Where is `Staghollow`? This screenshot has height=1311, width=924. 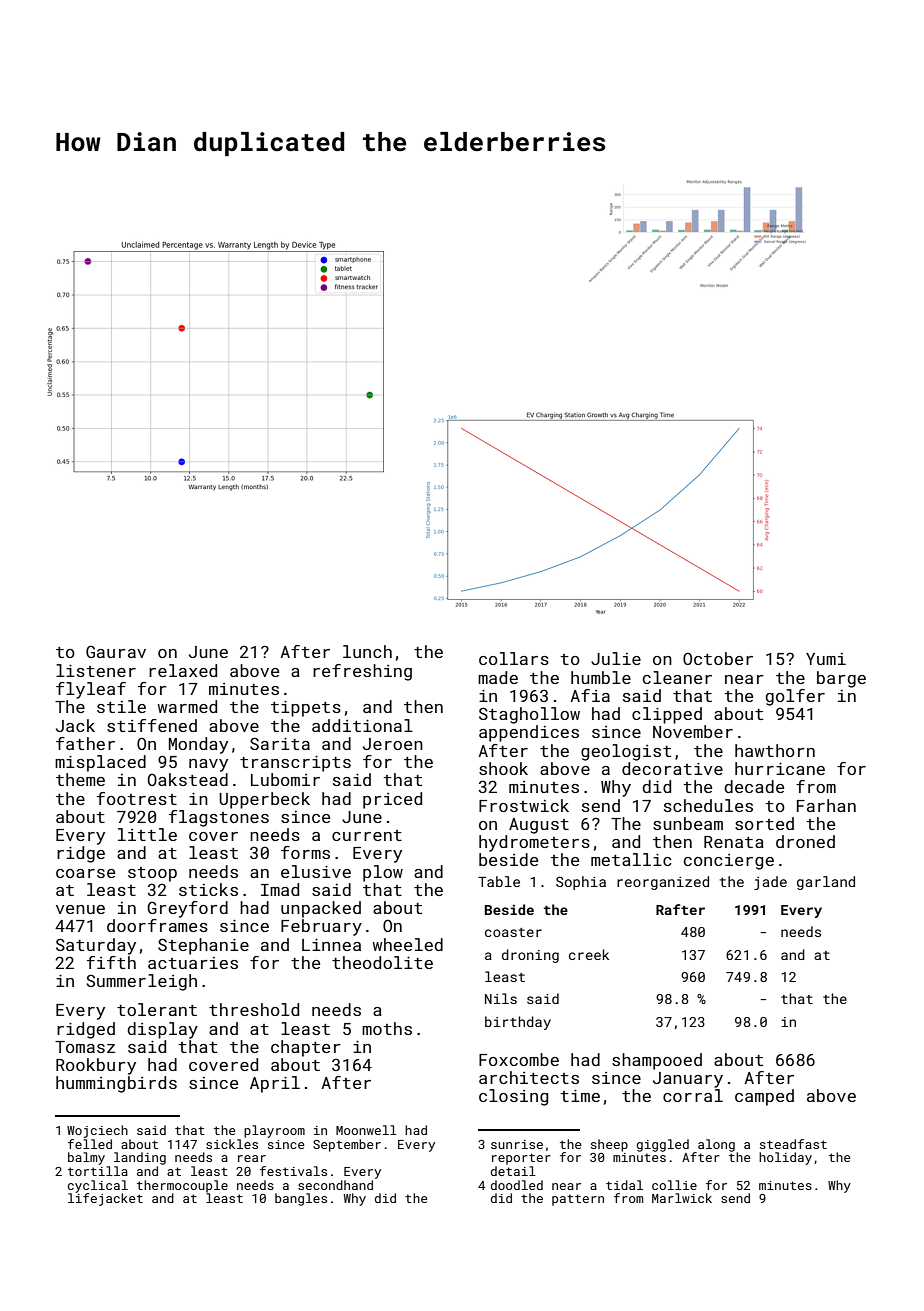
Staghollow is located at coordinates (529, 715).
